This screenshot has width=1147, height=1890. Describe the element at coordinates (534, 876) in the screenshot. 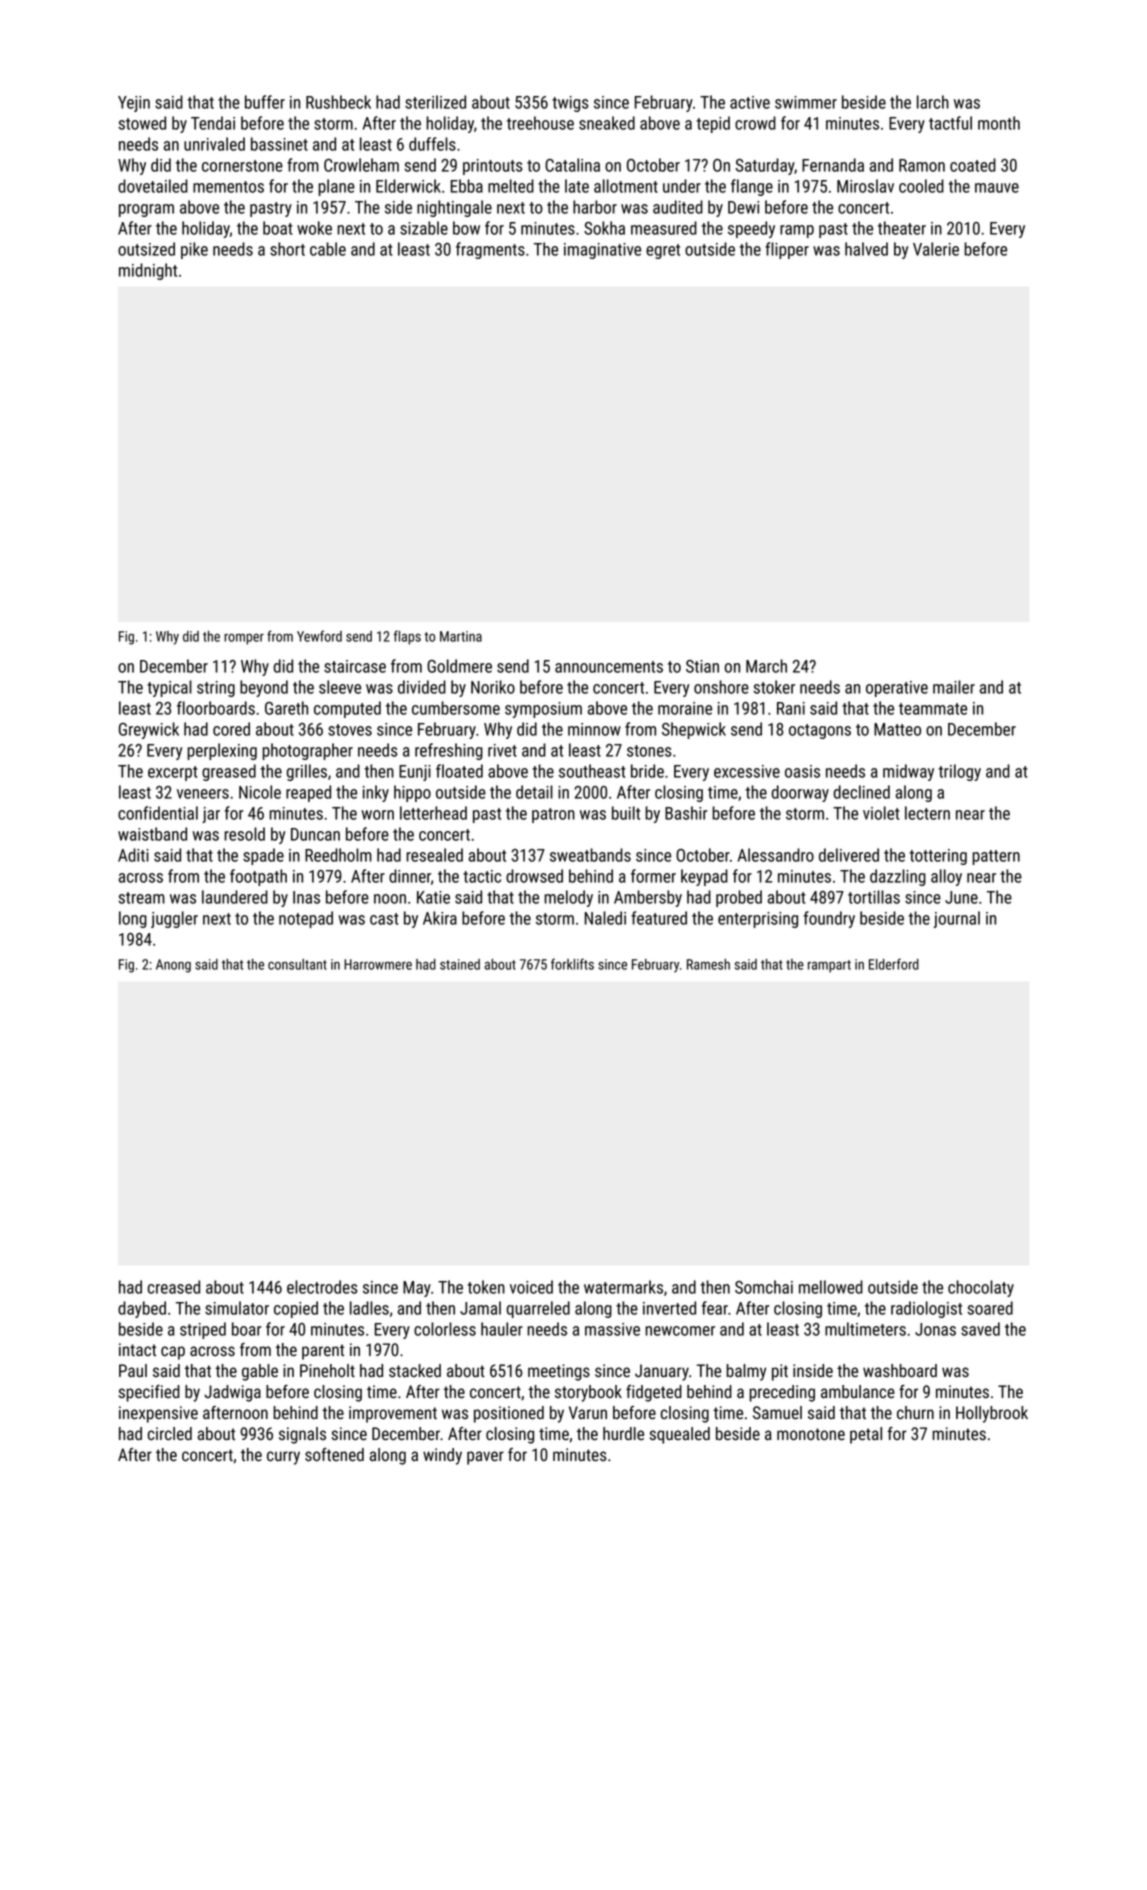

I see `drowsed` at that location.
